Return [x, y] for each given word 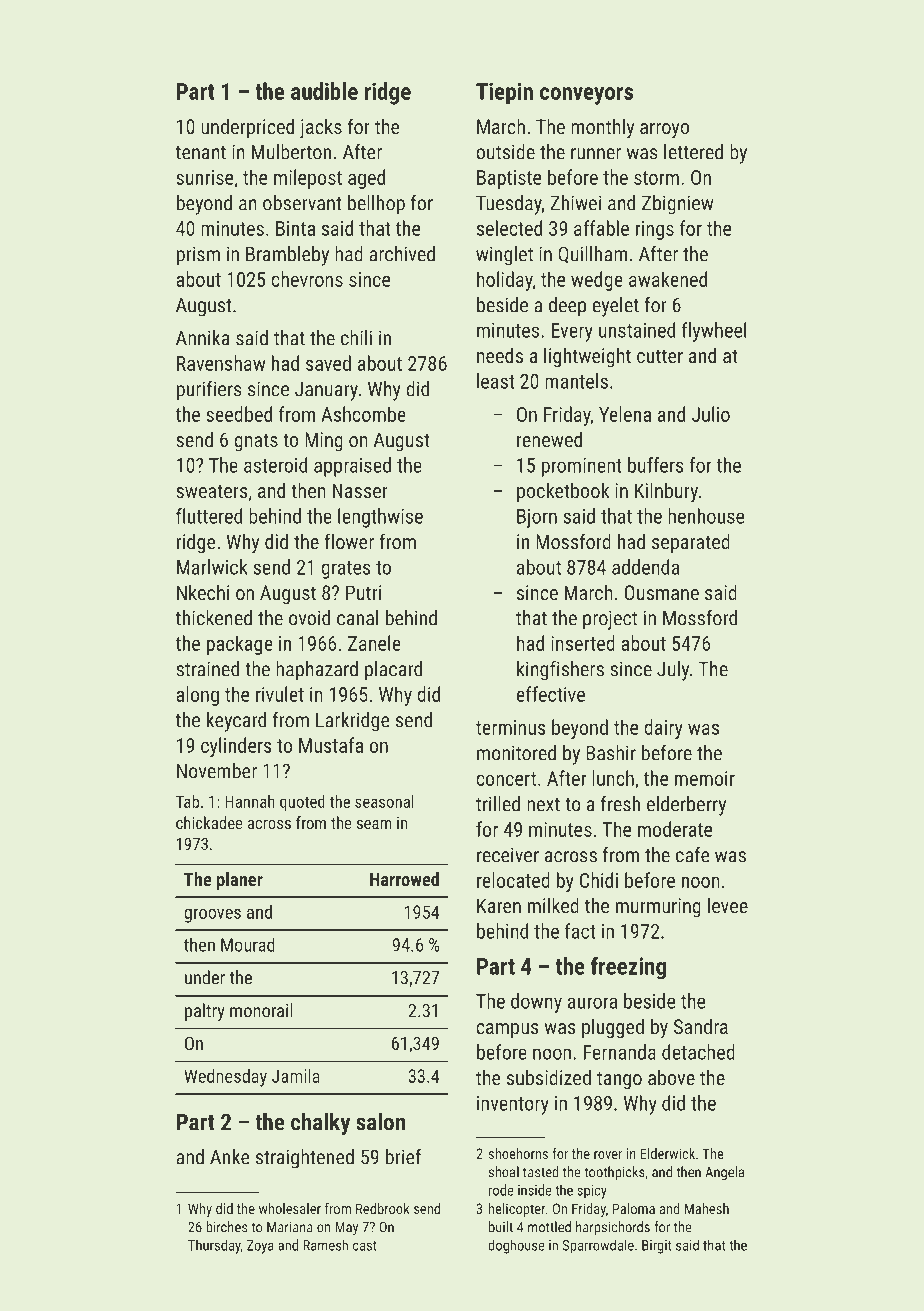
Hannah [250, 801]
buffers [656, 465]
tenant [201, 153]
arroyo [664, 131]
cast [365, 1246]
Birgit [656, 1247]
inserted [583, 643]
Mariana [290, 1227]
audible [324, 91]
